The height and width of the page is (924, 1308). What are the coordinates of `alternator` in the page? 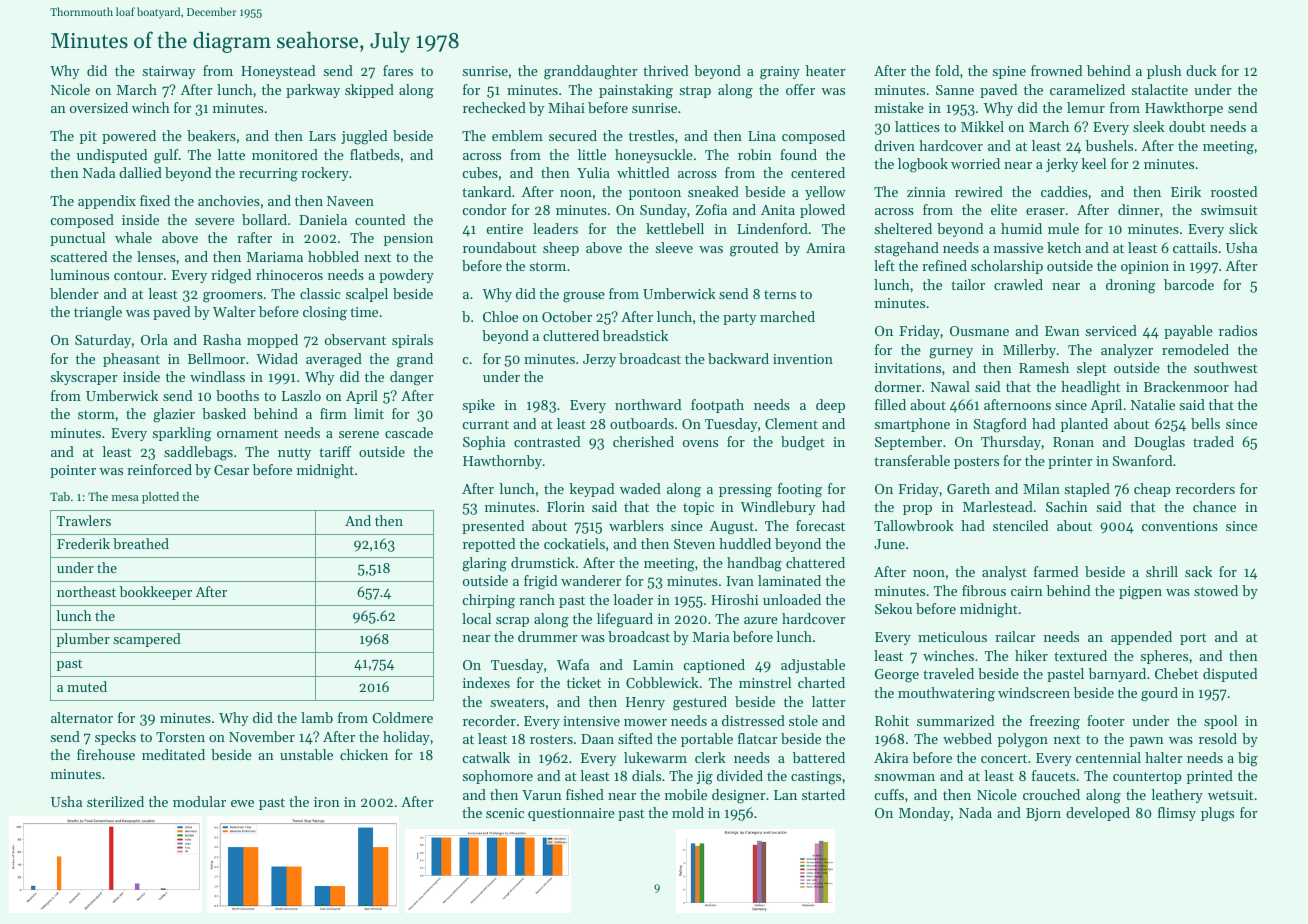 It's located at (82, 717).
